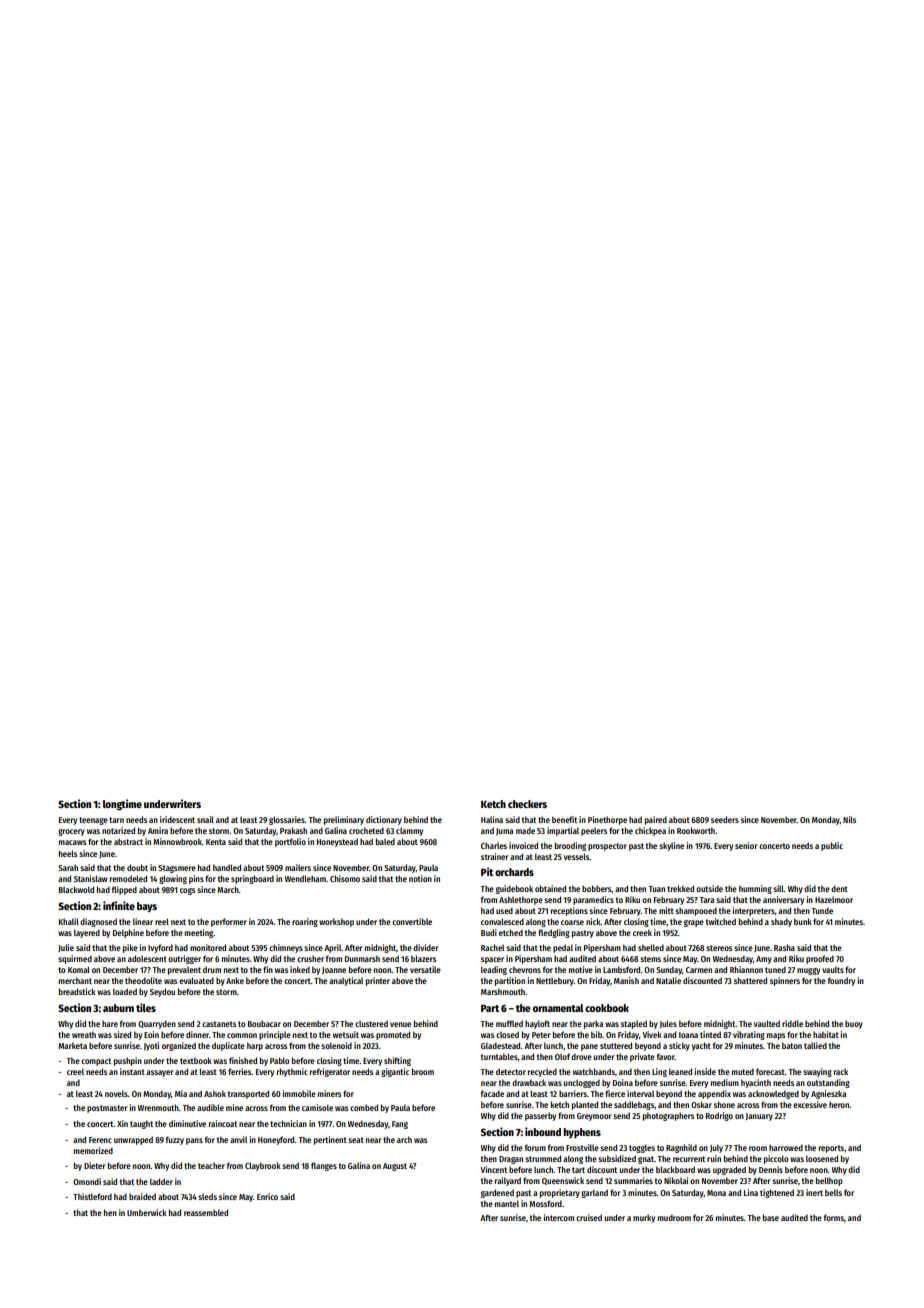 The width and height of the document is (924, 1308). I want to click on Tunde, so click(822, 910).
